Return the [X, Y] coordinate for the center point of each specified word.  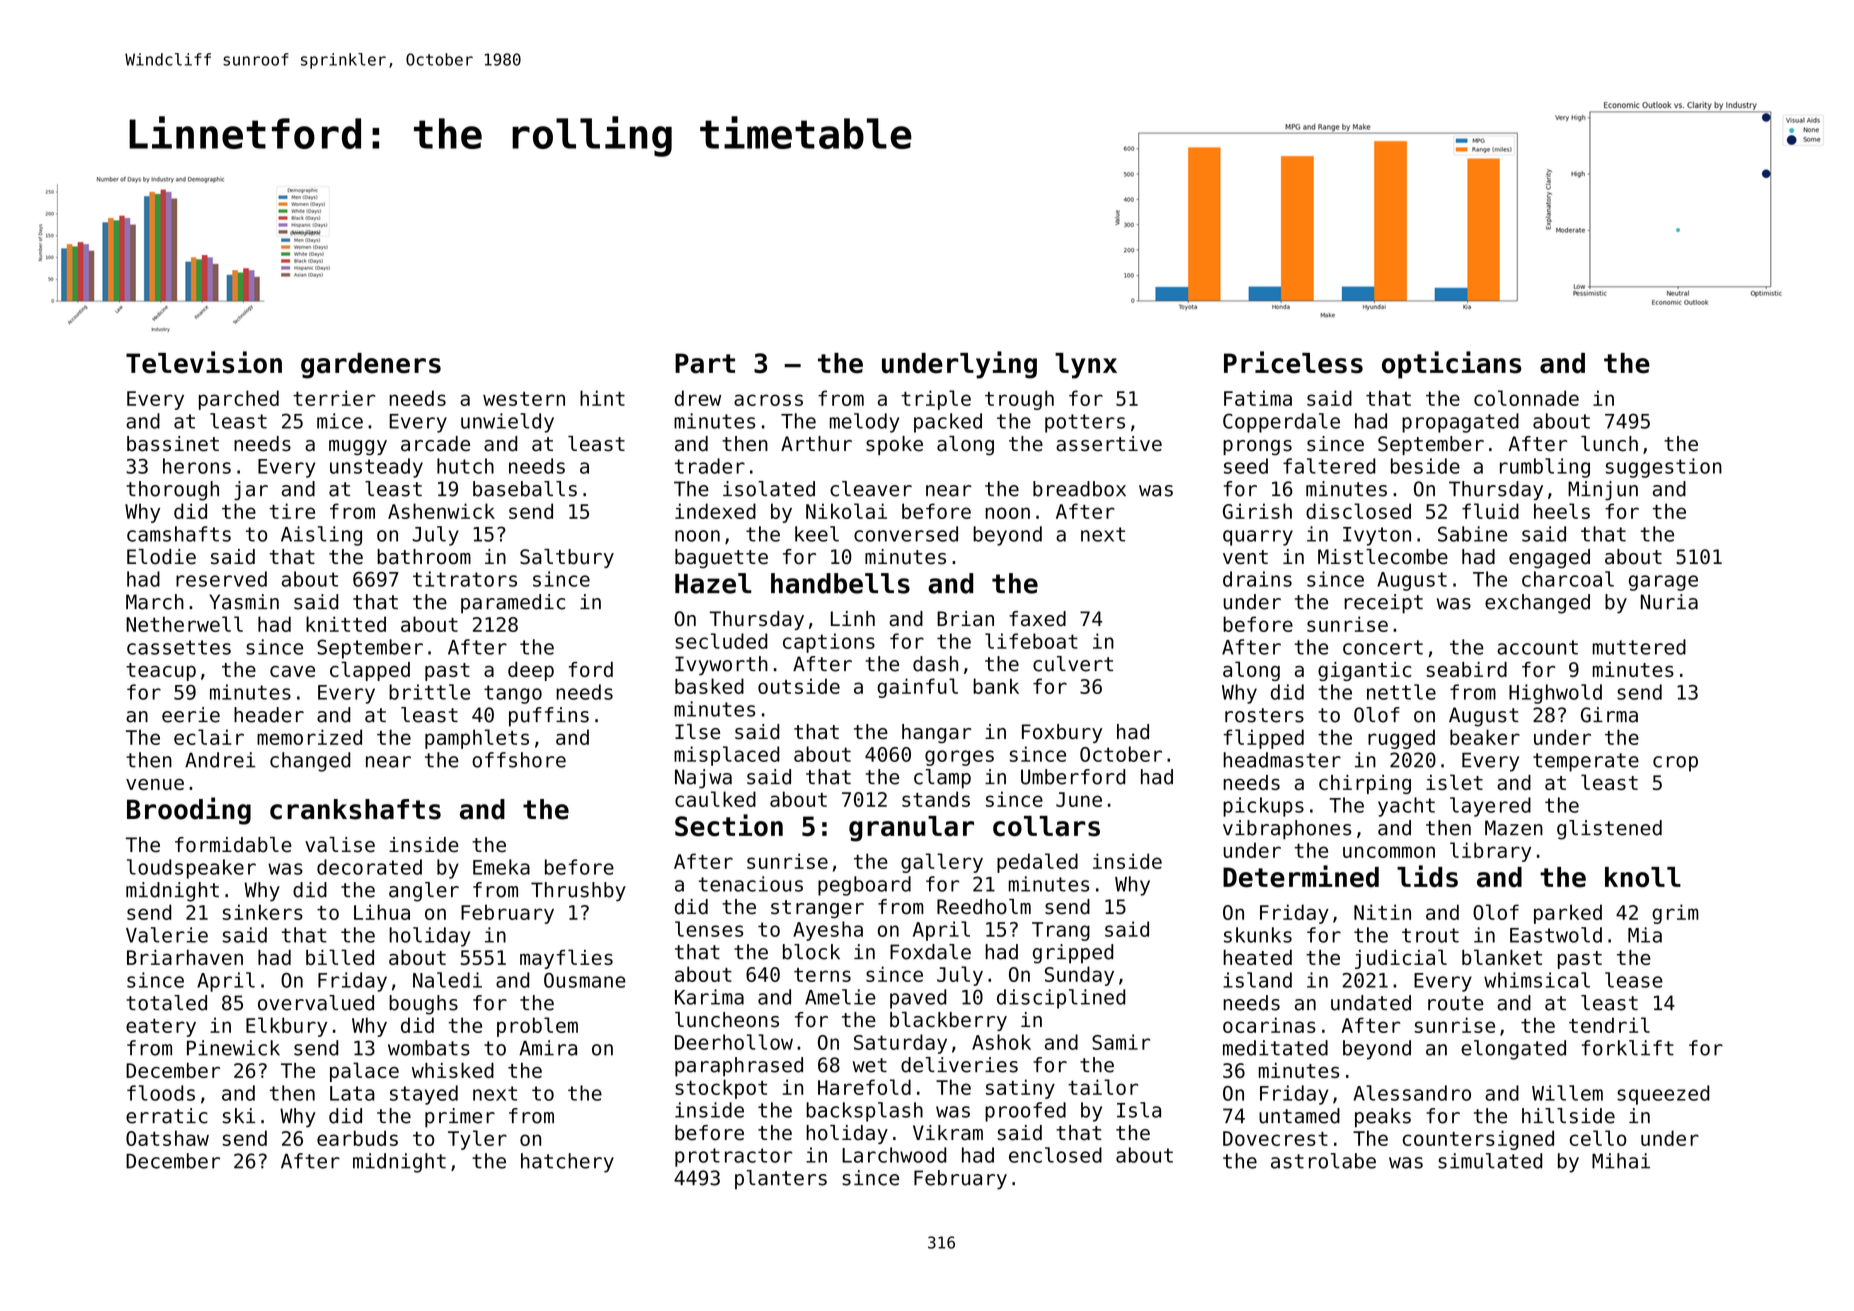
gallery [942, 863]
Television [204, 362]
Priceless [1293, 362]
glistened [1609, 830]
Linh [853, 618]
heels [1562, 511]
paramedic [513, 604]
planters [781, 1180]
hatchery [567, 1163]
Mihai [1621, 1161]
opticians [1452, 365]
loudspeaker [191, 869]
